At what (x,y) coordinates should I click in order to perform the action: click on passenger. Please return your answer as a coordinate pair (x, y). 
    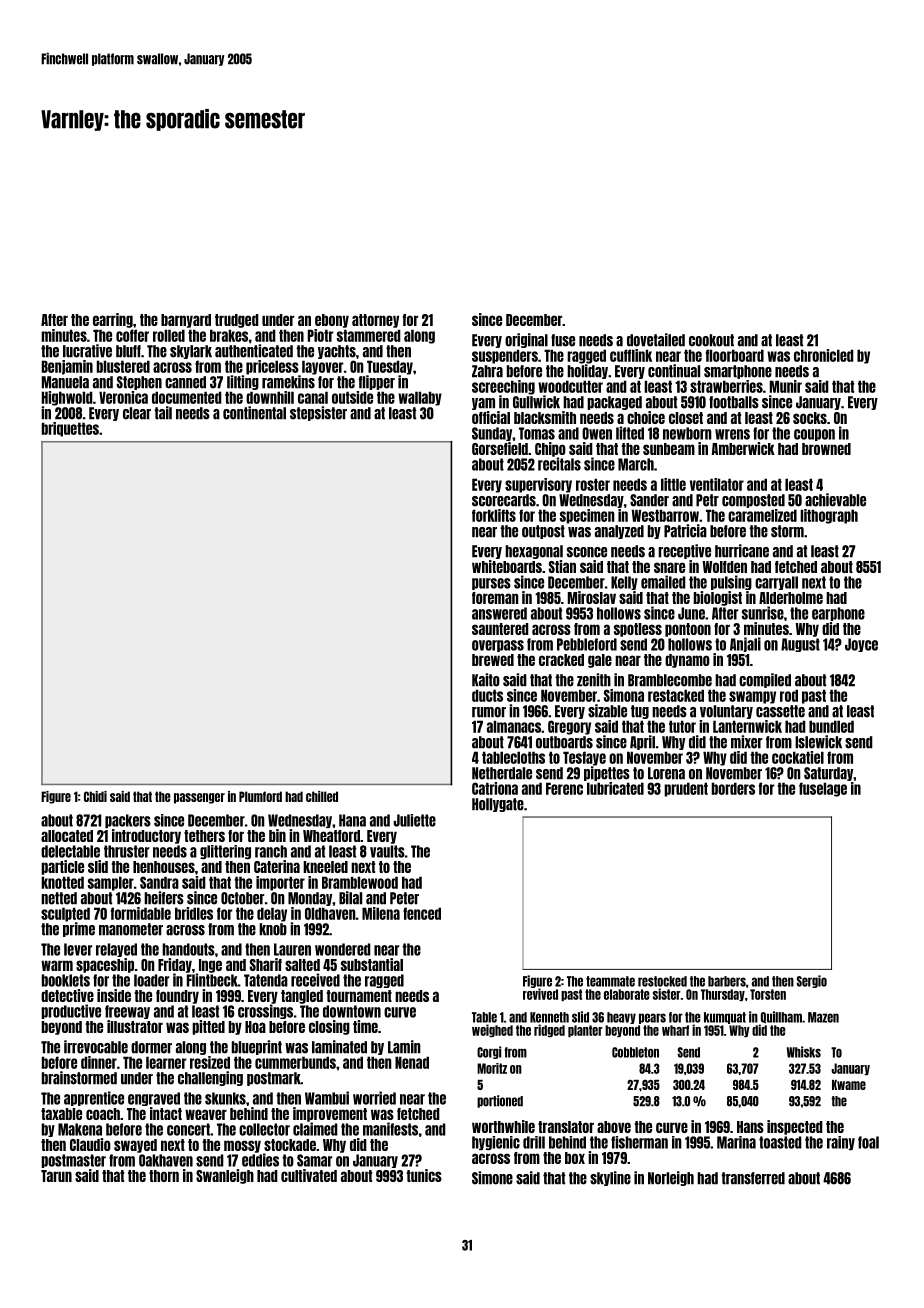
    Looking at the image, I should click on (199, 798).
